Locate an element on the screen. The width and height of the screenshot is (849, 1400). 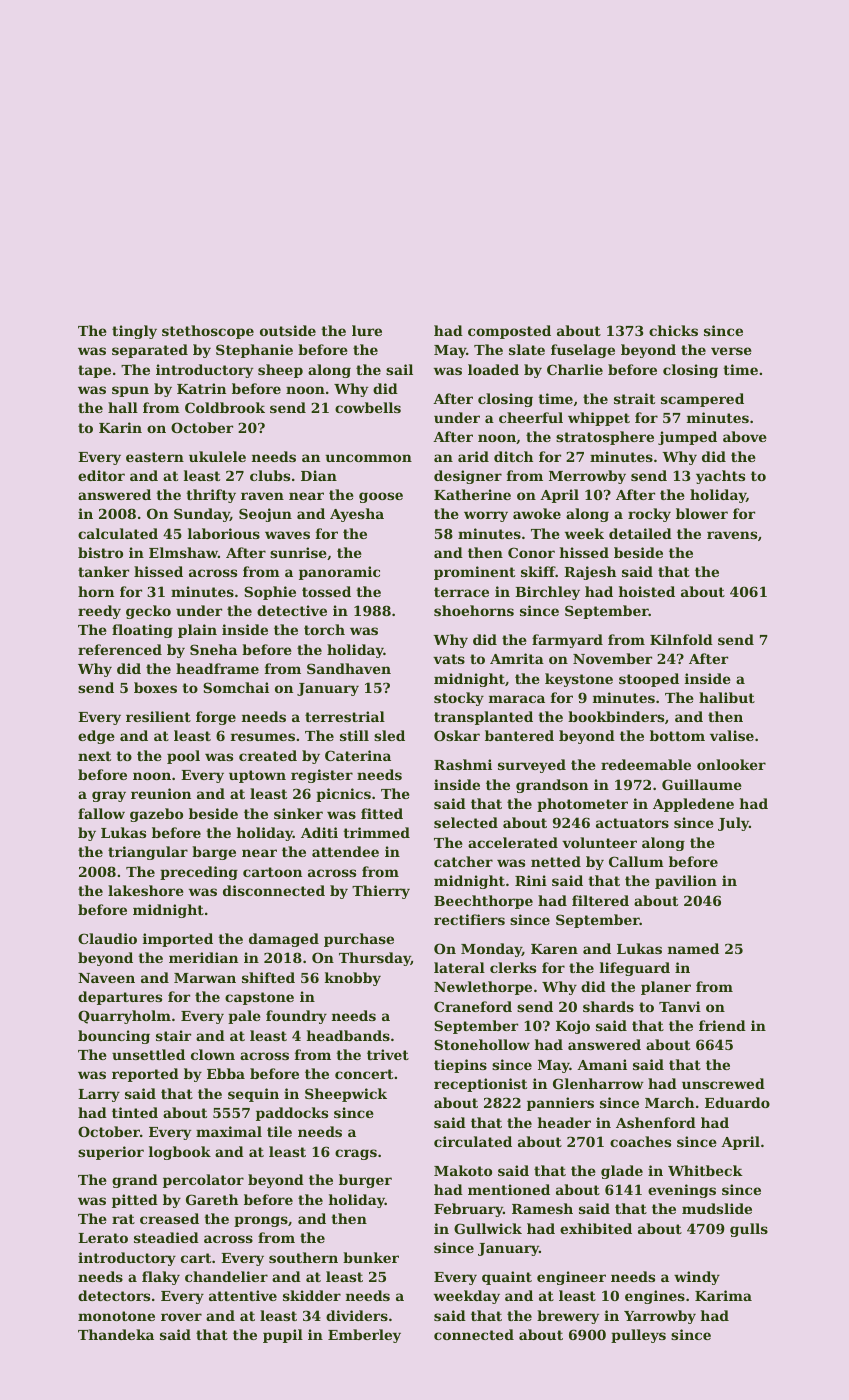
Lerato is located at coordinates (103, 1238).
